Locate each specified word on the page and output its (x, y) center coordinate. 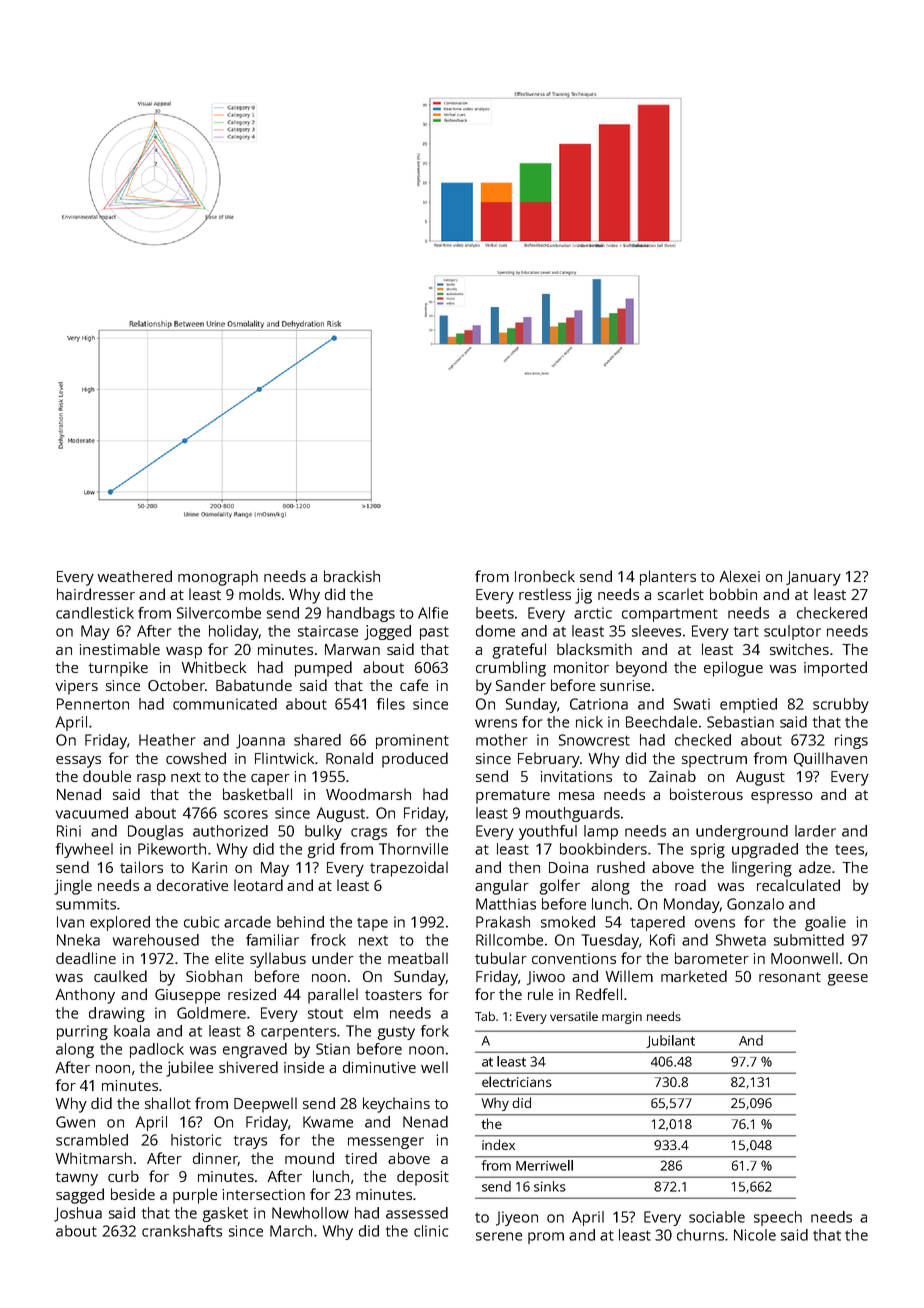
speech (778, 1218)
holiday (233, 632)
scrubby (841, 705)
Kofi (662, 940)
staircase (328, 631)
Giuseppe (187, 996)
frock (328, 940)
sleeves (656, 631)
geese (847, 980)
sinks (550, 1186)
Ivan (70, 922)
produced (415, 760)
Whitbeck (213, 667)
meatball (418, 958)
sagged (80, 1196)
